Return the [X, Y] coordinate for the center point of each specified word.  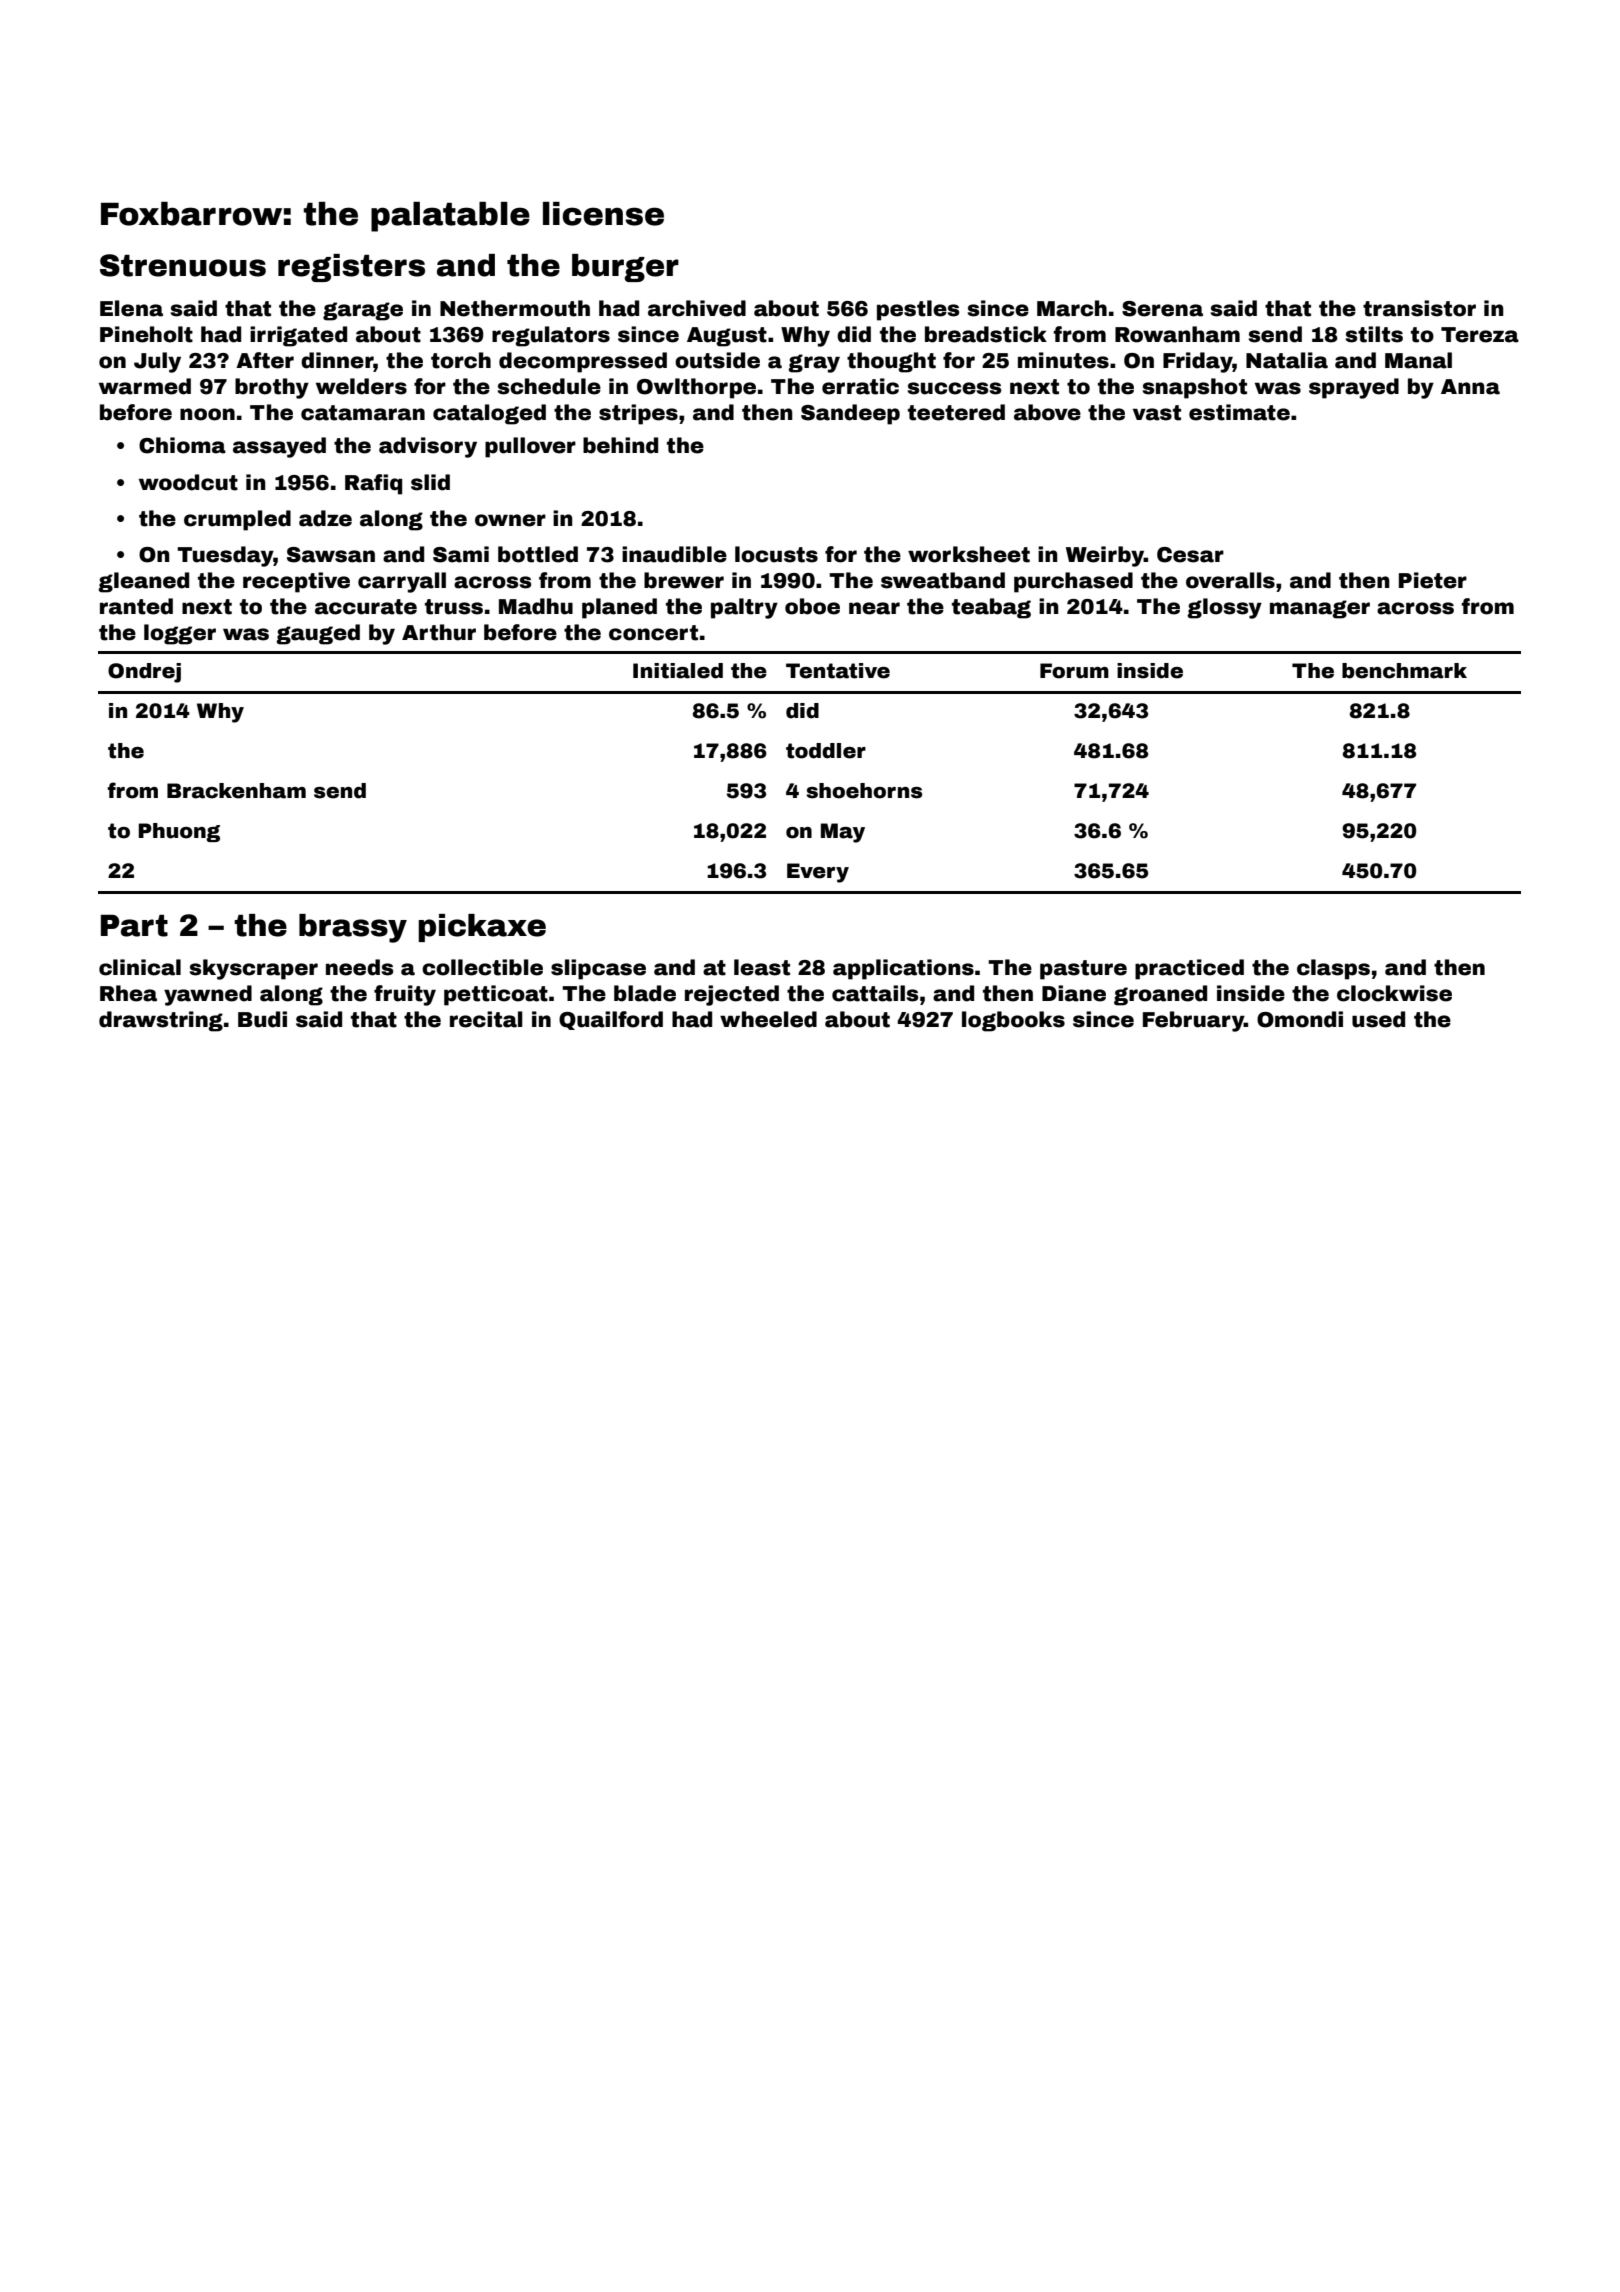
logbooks [1013, 1021]
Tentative [838, 671]
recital [486, 1019]
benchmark [1404, 671]
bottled [538, 554]
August [727, 337]
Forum [1074, 671]
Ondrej [144, 673]
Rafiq [373, 484]
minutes [1063, 360]
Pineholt [146, 334]
